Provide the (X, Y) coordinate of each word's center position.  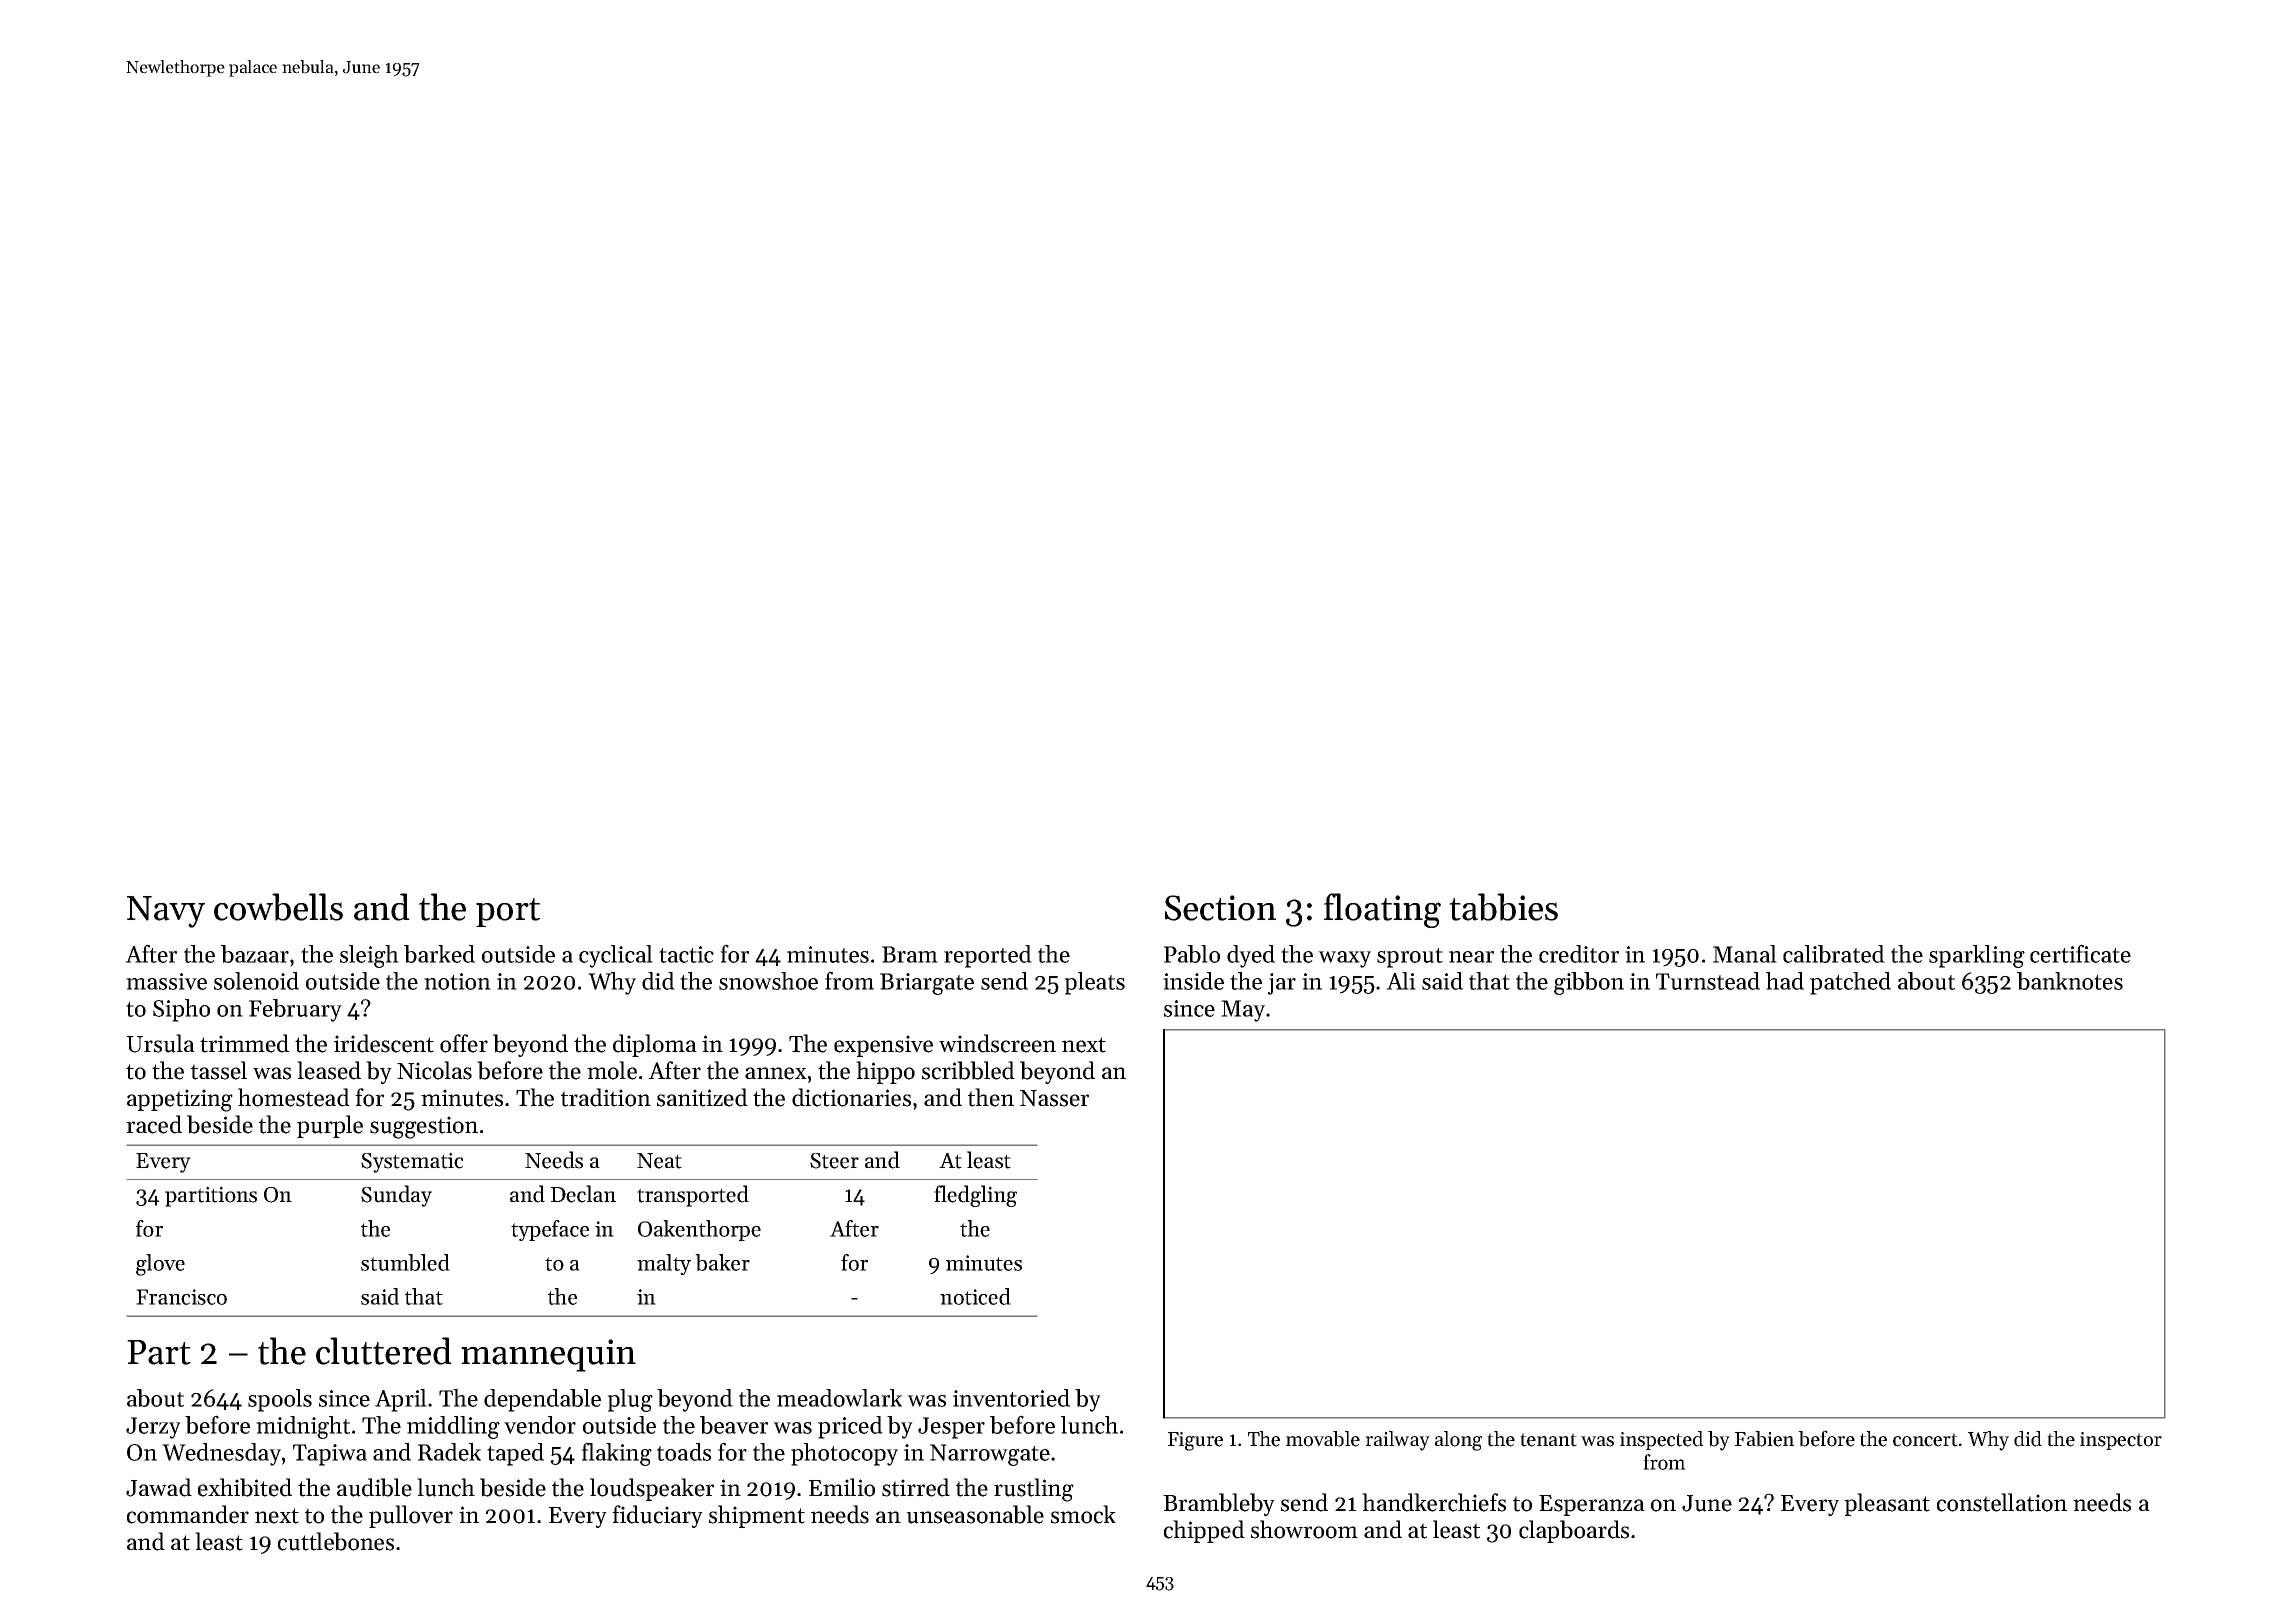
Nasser (1054, 1098)
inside (1193, 981)
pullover (411, 1516)
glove (160, 1265)
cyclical (616, 956)
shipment (757, 1516)
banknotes (2070, 981)
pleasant (1887, 1504)
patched (1850, 983)
